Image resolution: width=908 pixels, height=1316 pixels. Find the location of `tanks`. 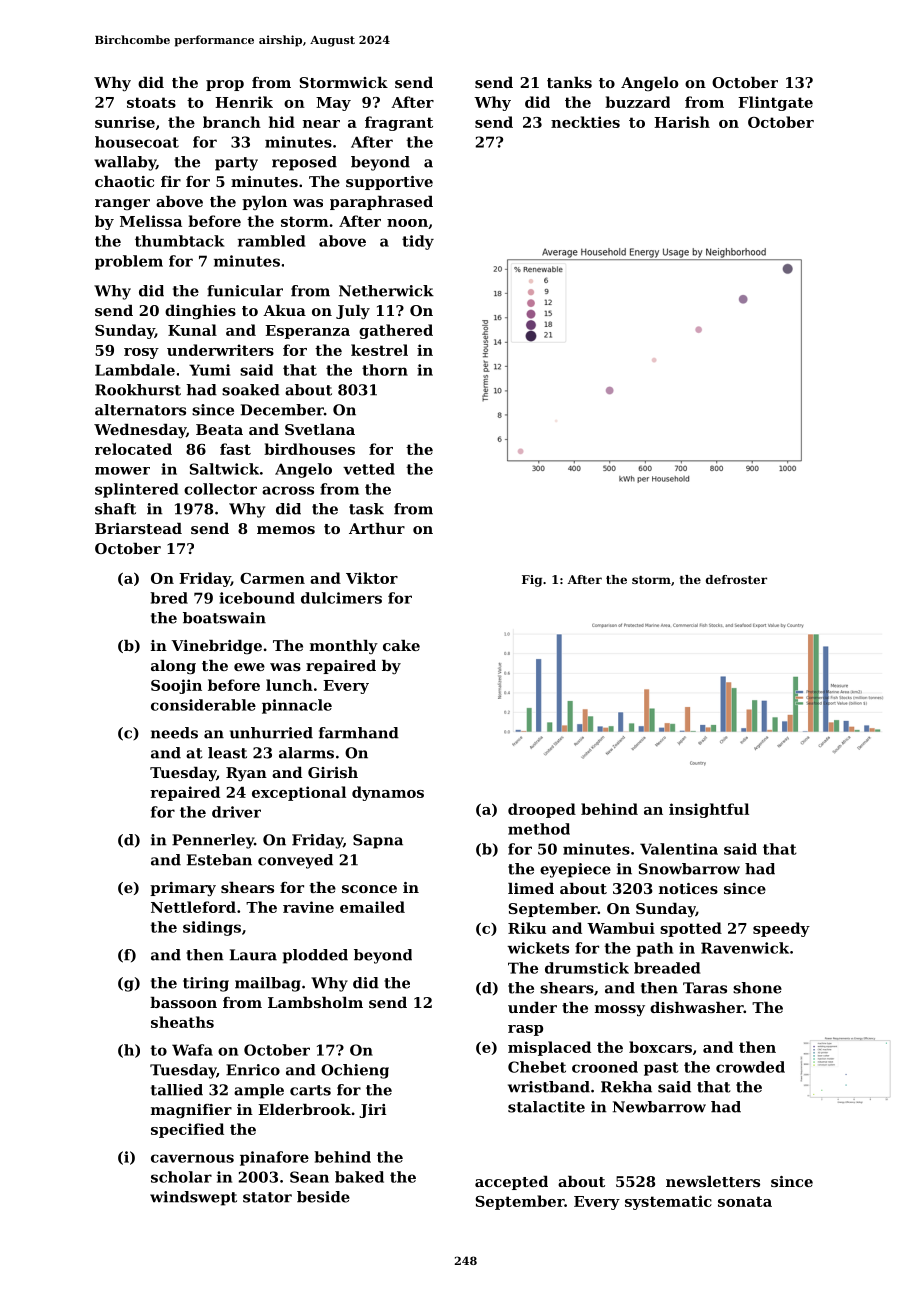

tanks is located at coordinates (569, 82).
